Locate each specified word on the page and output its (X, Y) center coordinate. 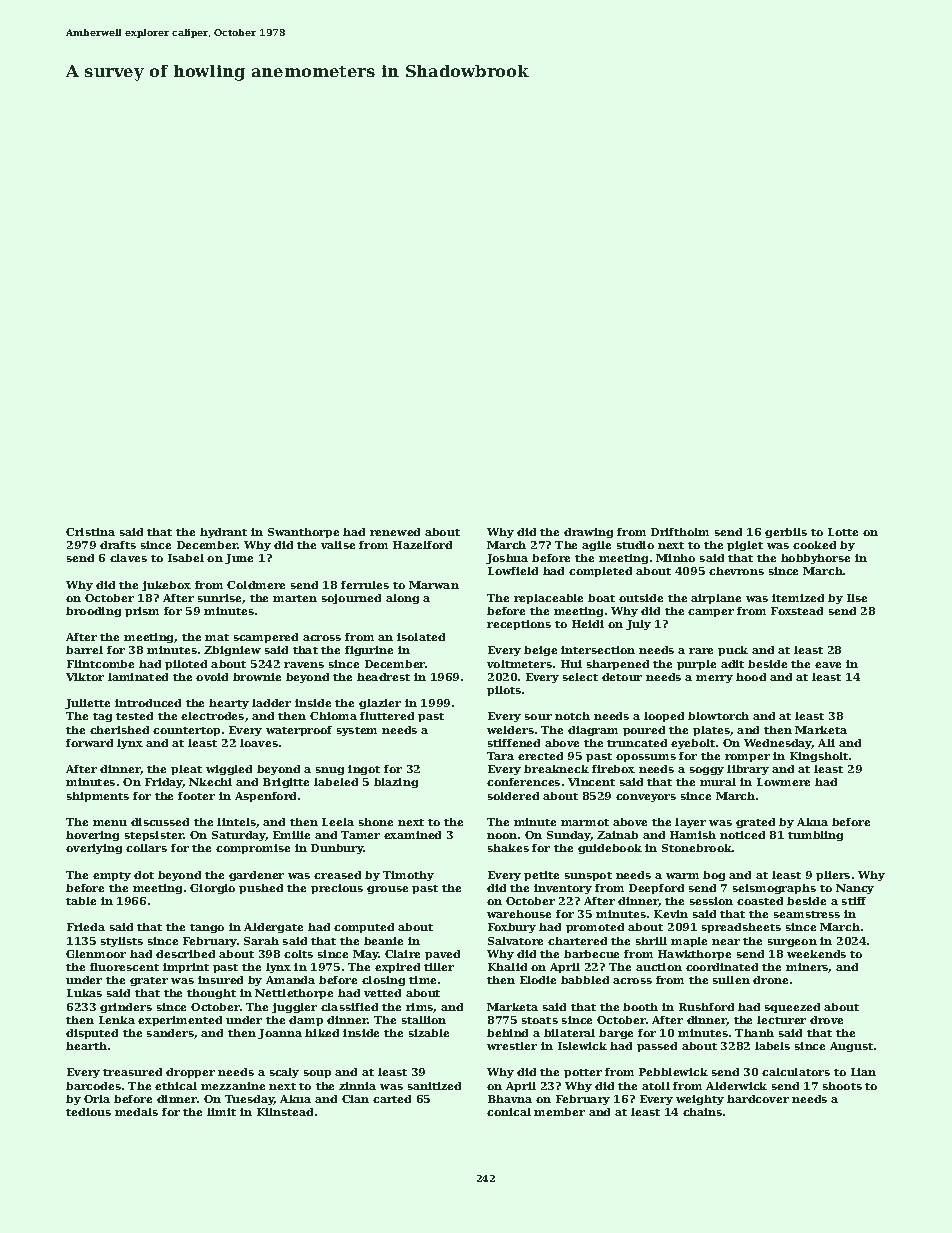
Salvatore (515, 941)
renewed (395, 532)
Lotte (843, 532)
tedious (88, 1112)
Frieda (86, 927)
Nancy (855, 889)
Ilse (857, 598)
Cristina (90, 532)
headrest (383, 677)
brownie (257, 677)
